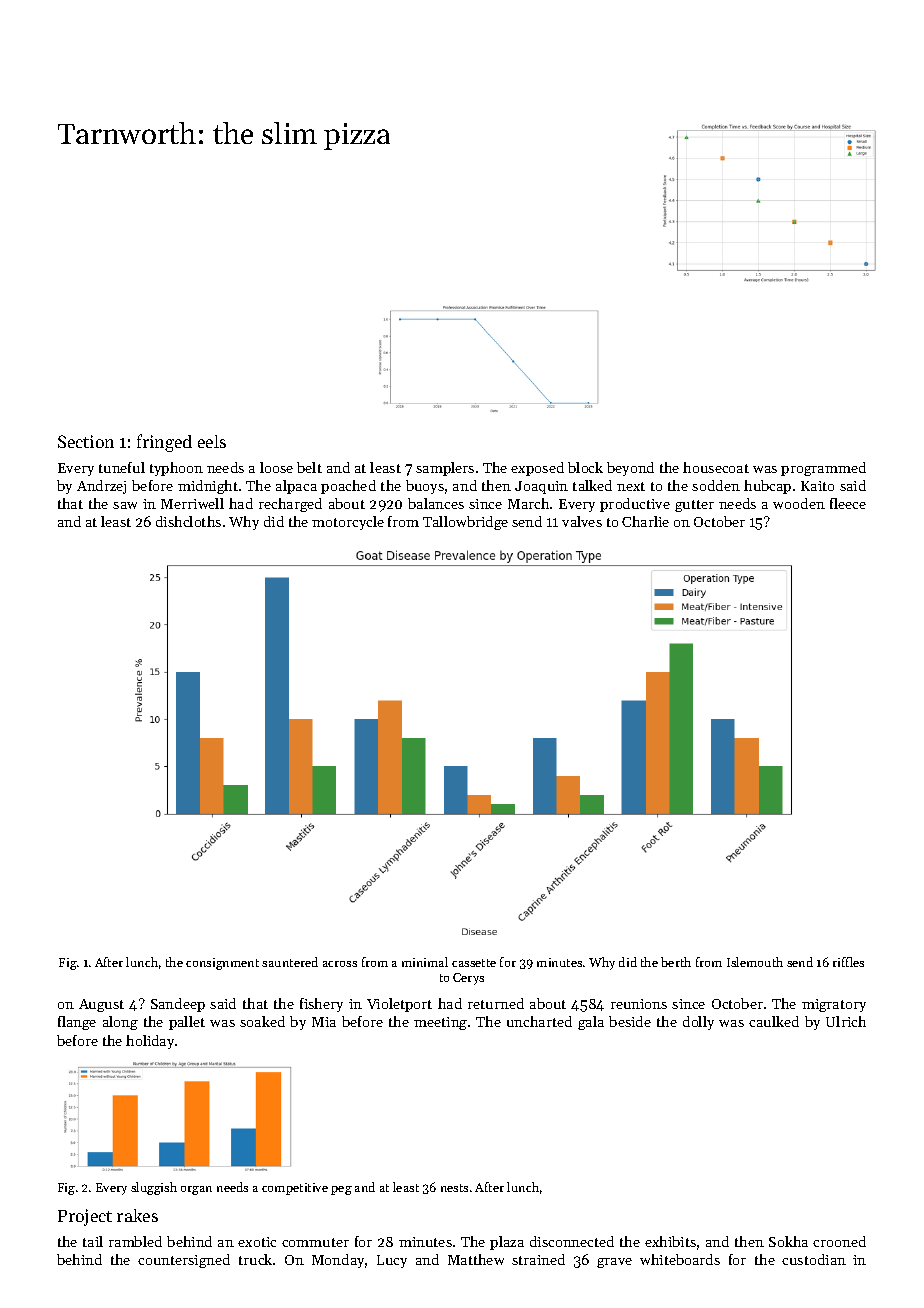 The image size is (924, 1308). I want to click on sauntered, so click(290, 962).
